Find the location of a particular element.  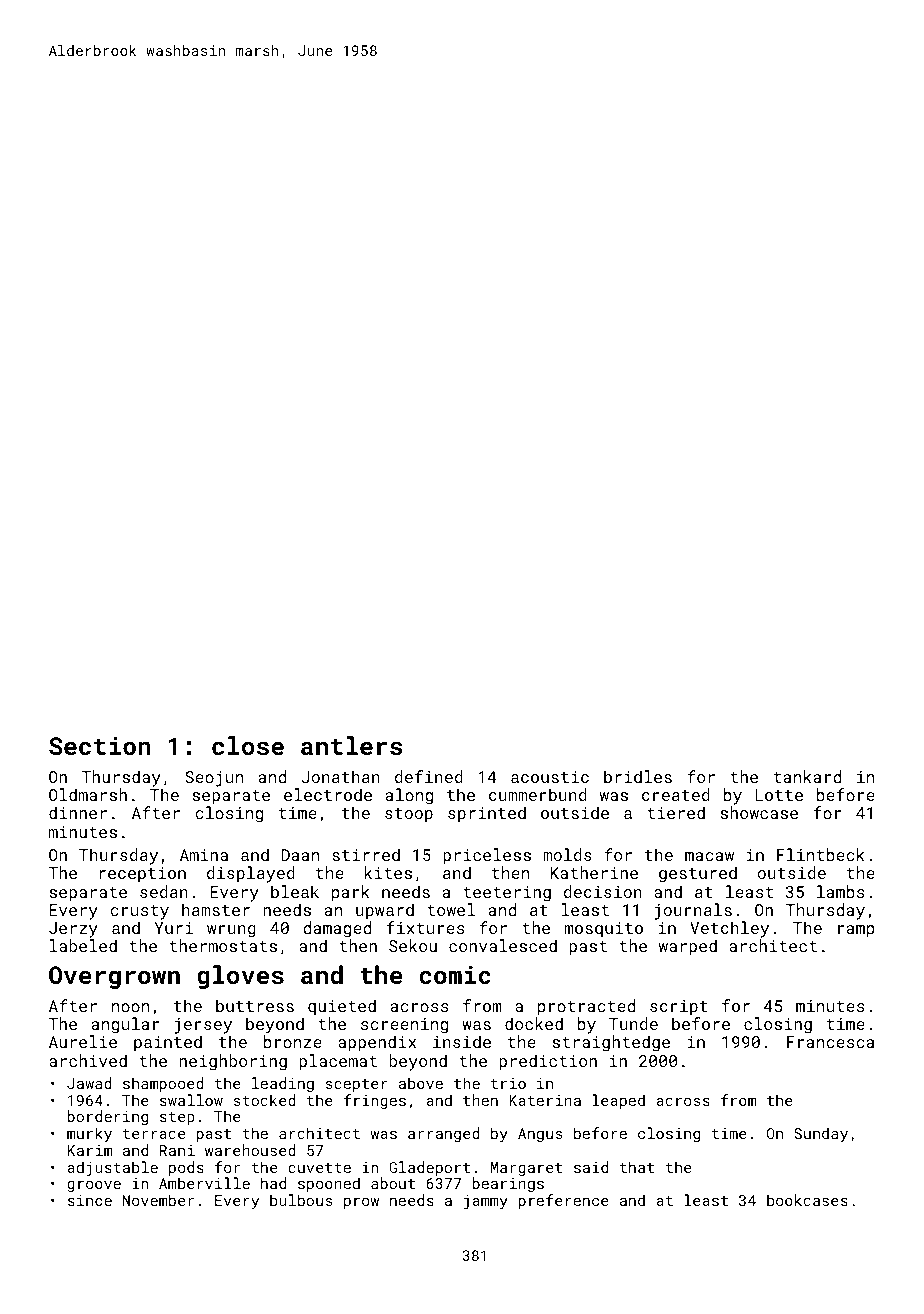

bridles is located at coordinates (638, 776).
